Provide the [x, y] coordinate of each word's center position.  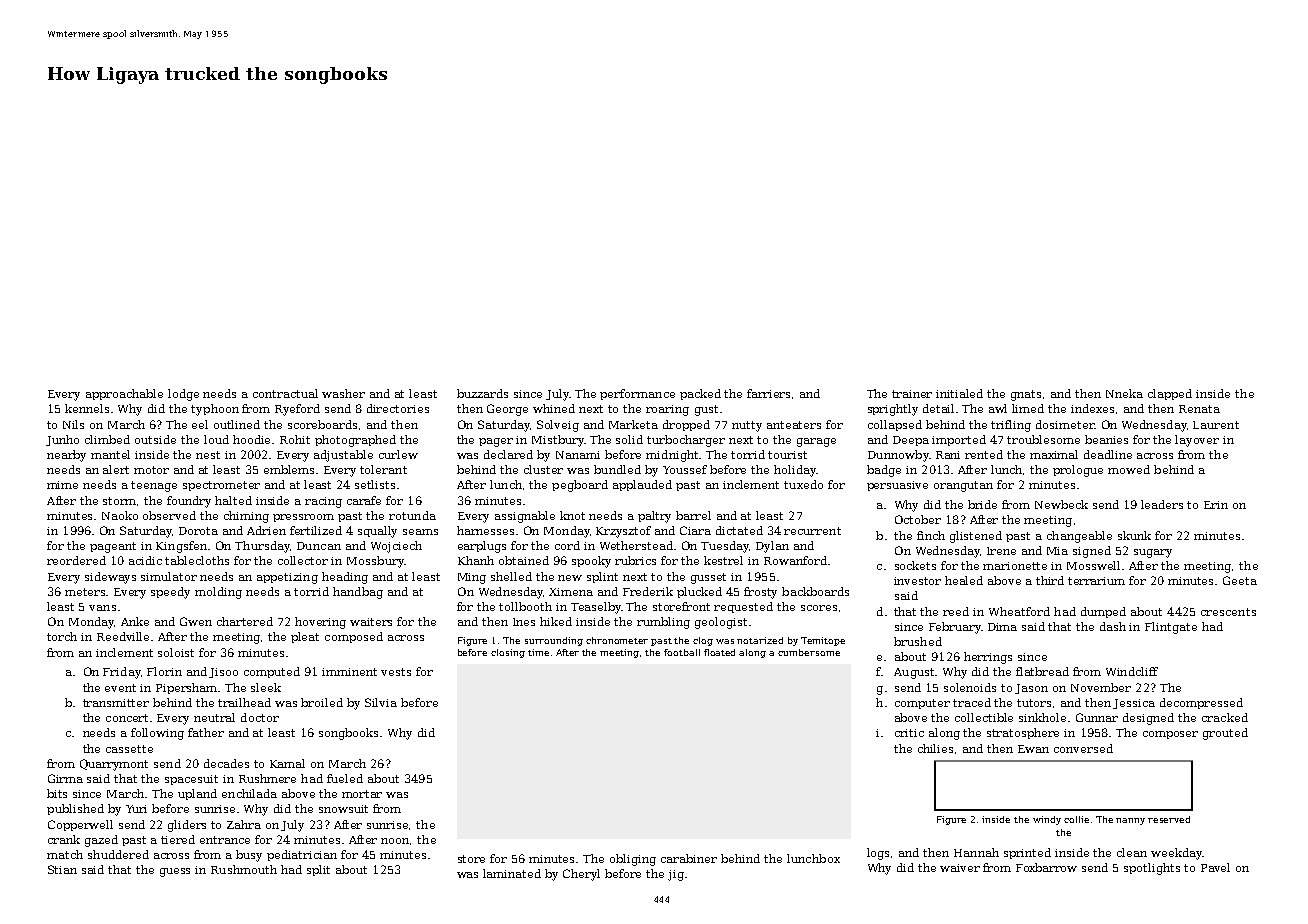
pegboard [580, 486]
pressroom [303, 518]
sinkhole [1042, 717]
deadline [1108, 454]
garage [816, 442]
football [682, 652]
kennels [87, 408]
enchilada [249, 793]
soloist [176, 652]
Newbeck [1061, 504]
